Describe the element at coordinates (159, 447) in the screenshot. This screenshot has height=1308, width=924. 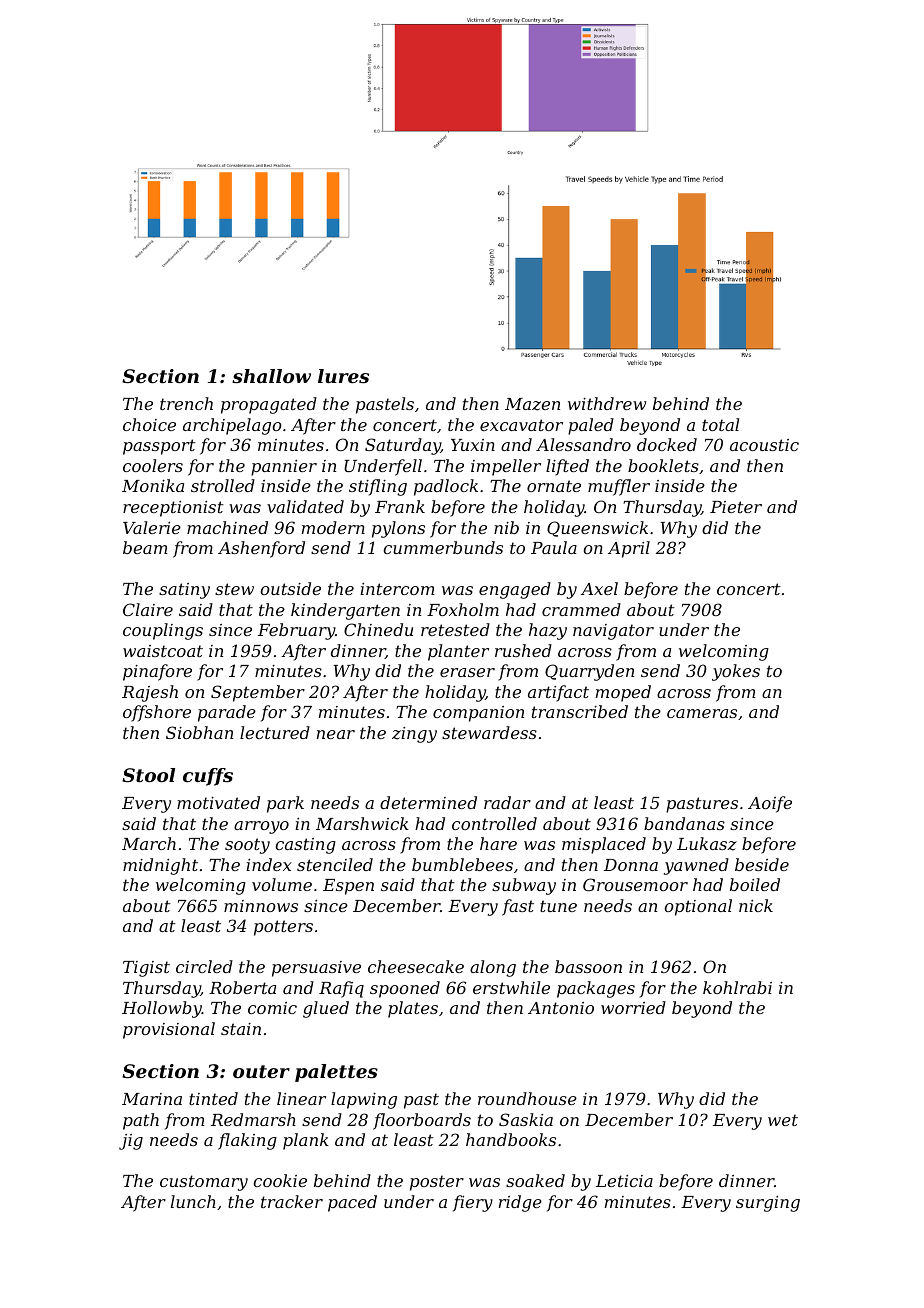
I see `passport` at that location.
